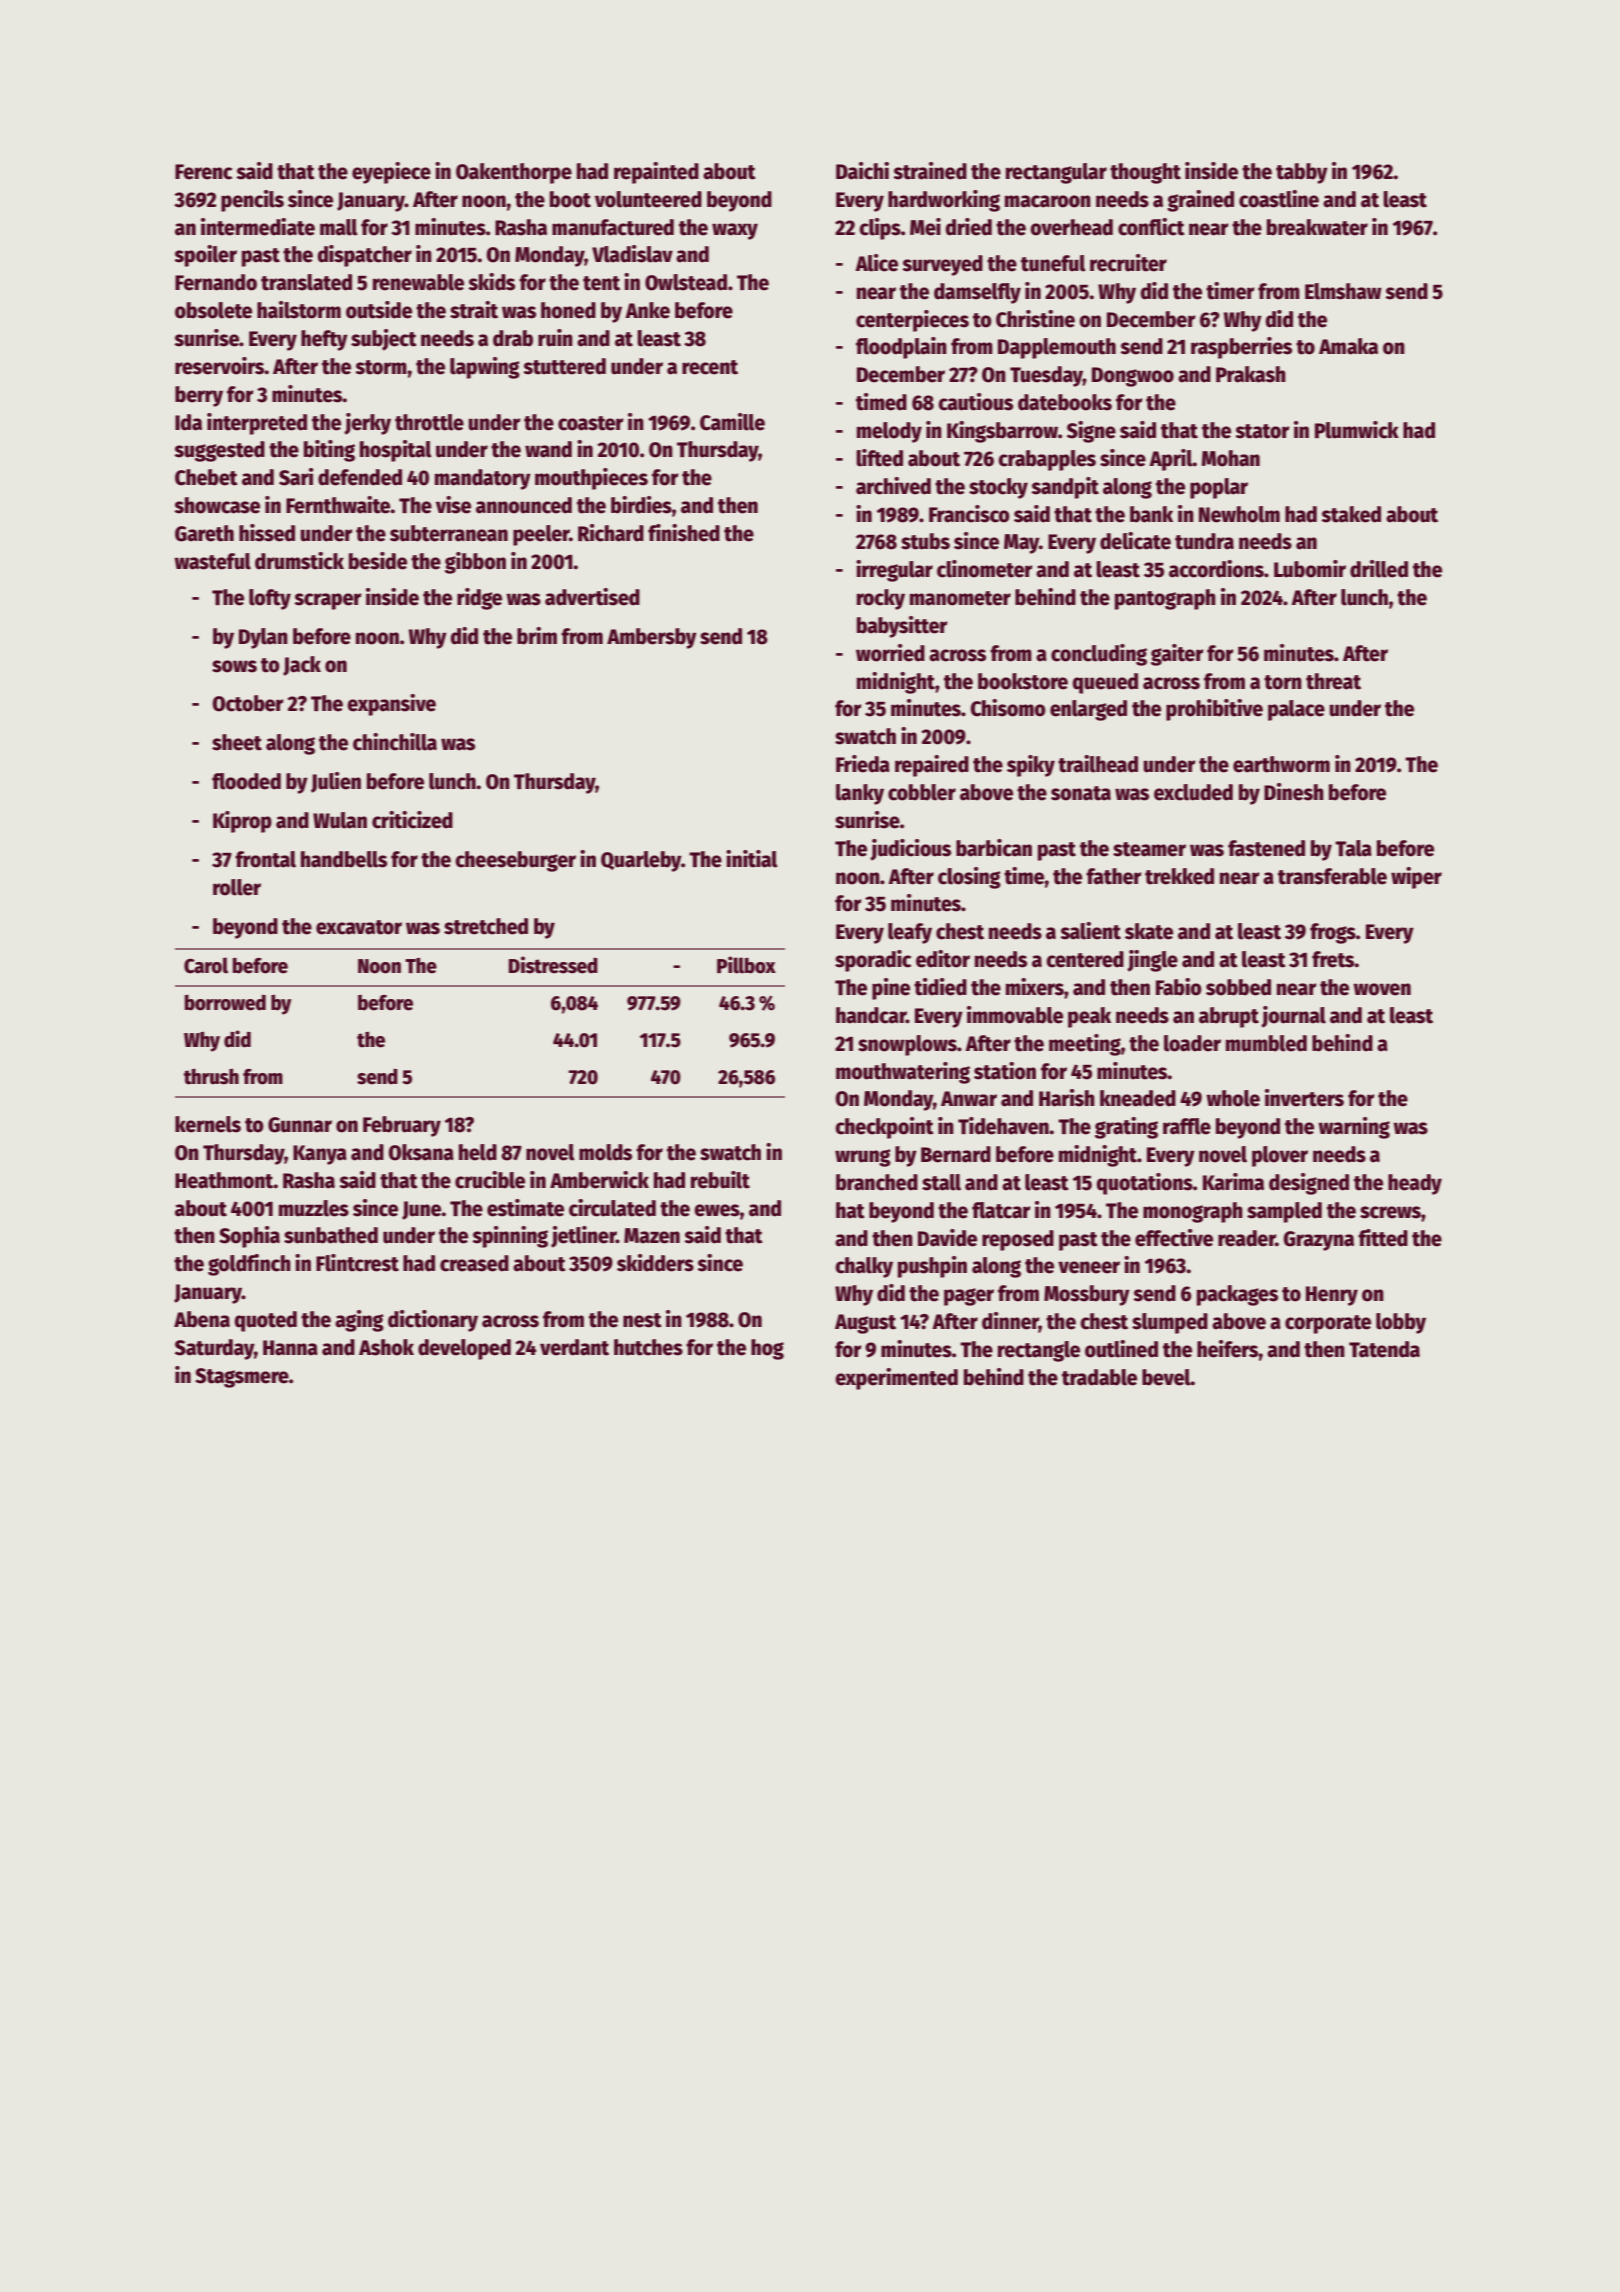 The image size is (1620, 2292). What do you see at coordinates (203, 172) in the screenshot?
I see `Ferenc` at bounding box center [203, 172].
